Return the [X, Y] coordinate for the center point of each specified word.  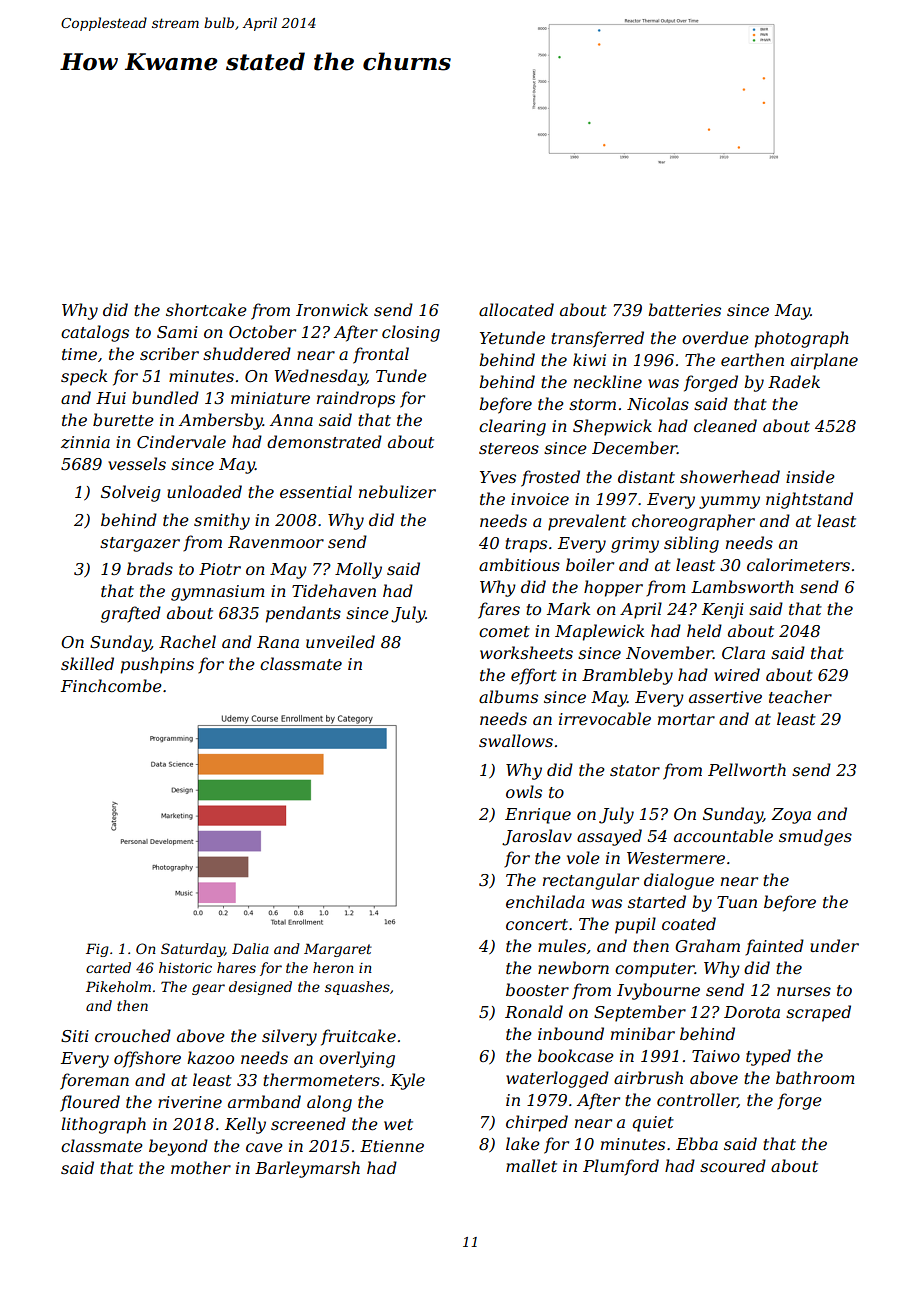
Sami [177, 332]
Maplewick [599, 632]
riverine [190, 1102]
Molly [358, 570]
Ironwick [332, 309]
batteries [684, 309]
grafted [131, 614]
